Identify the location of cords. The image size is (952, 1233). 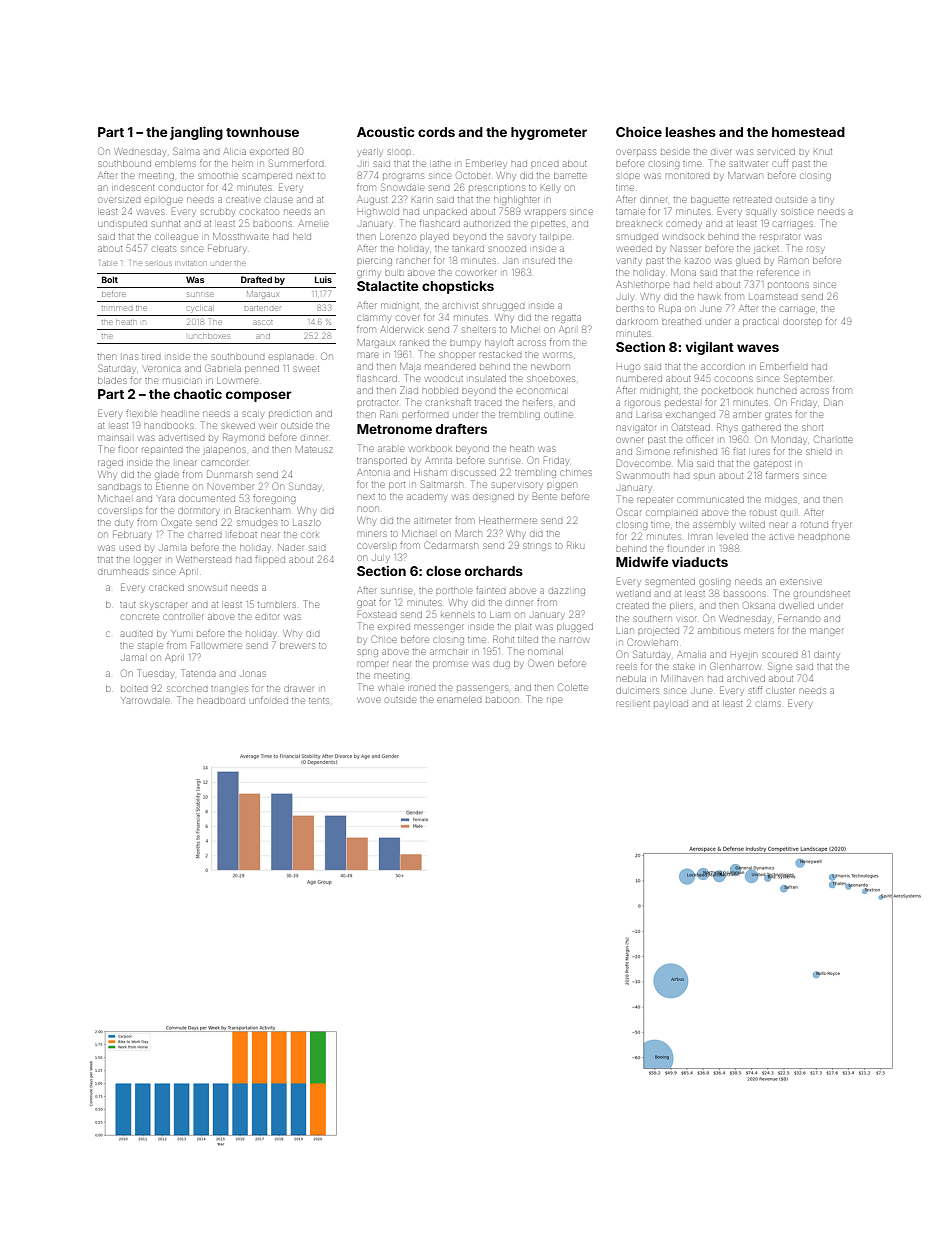
(436, 132).
